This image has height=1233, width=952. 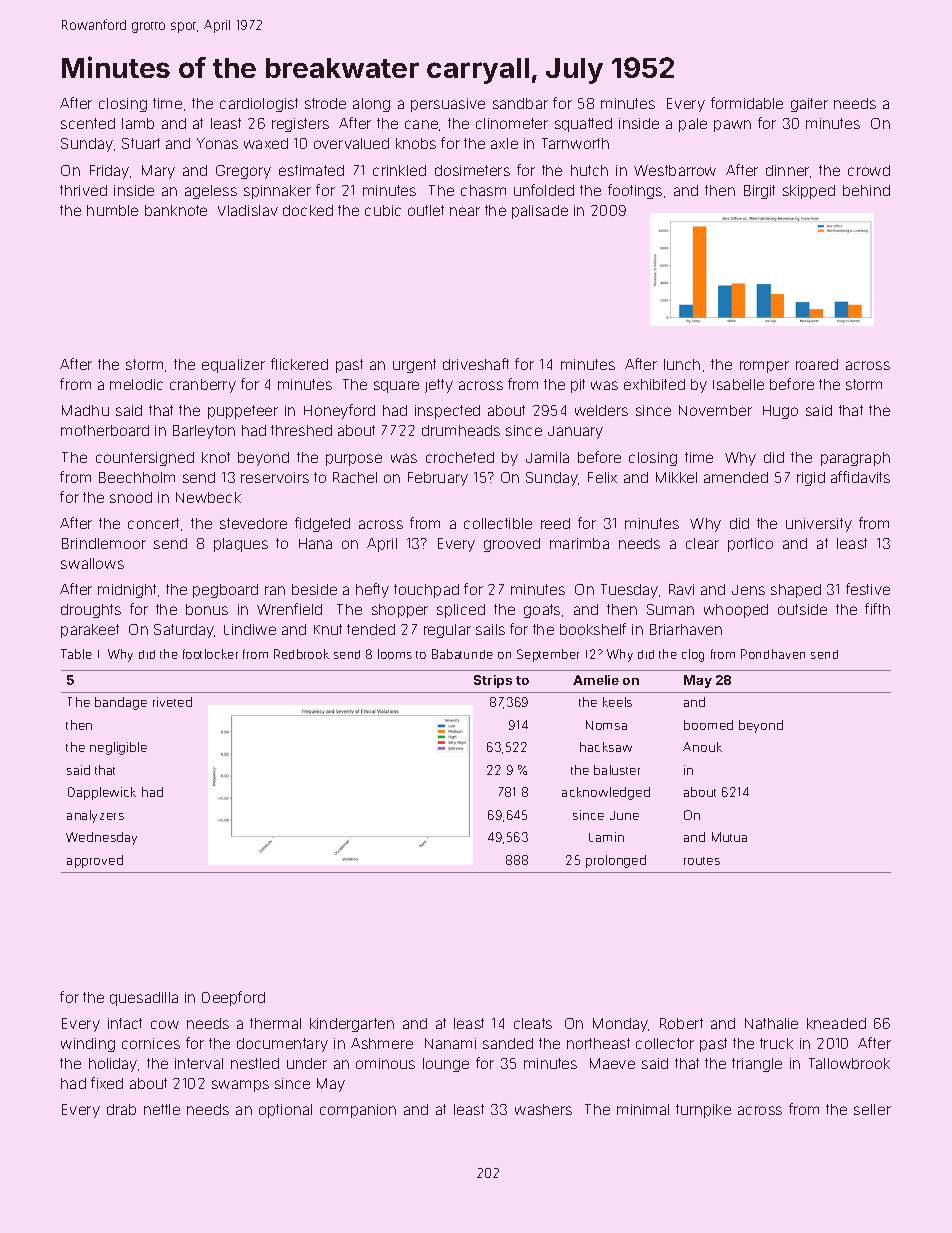 What do you see at coordinates (144, 999) in the image?
I see `quesadilla` at bounding box center [144, 999].
